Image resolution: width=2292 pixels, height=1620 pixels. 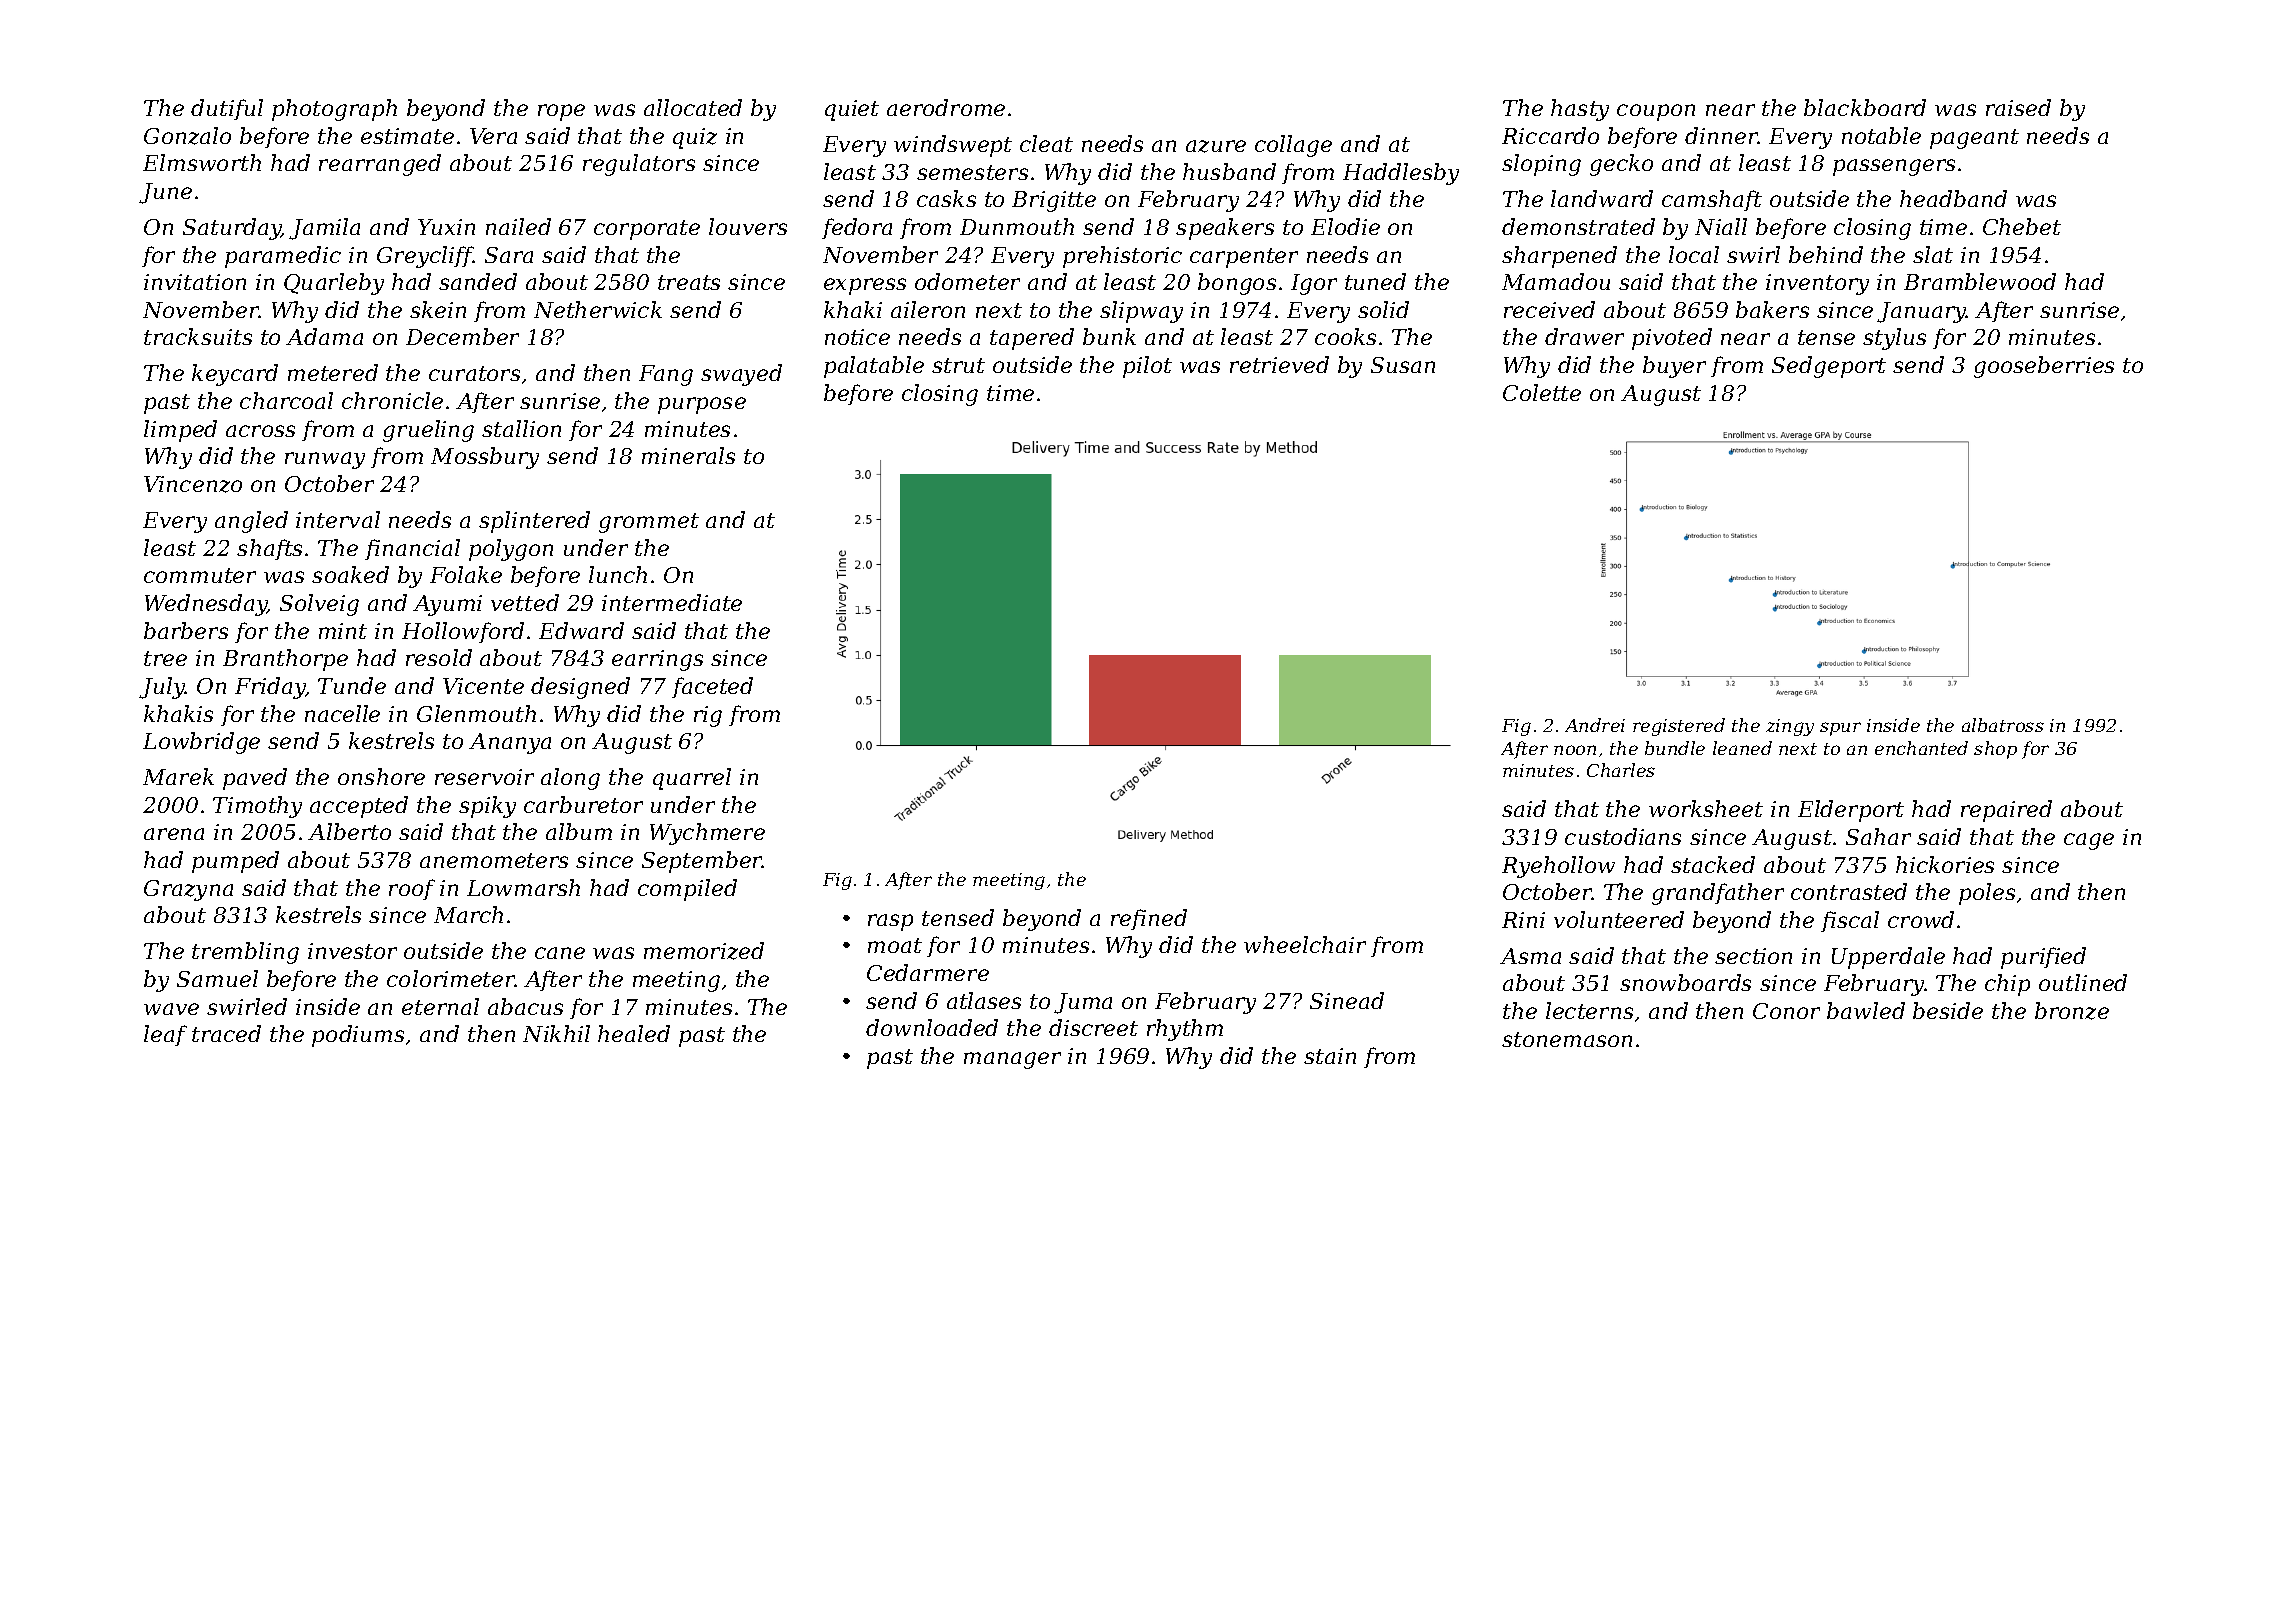 I want to click on compiled, so click(x=687, y=890).
